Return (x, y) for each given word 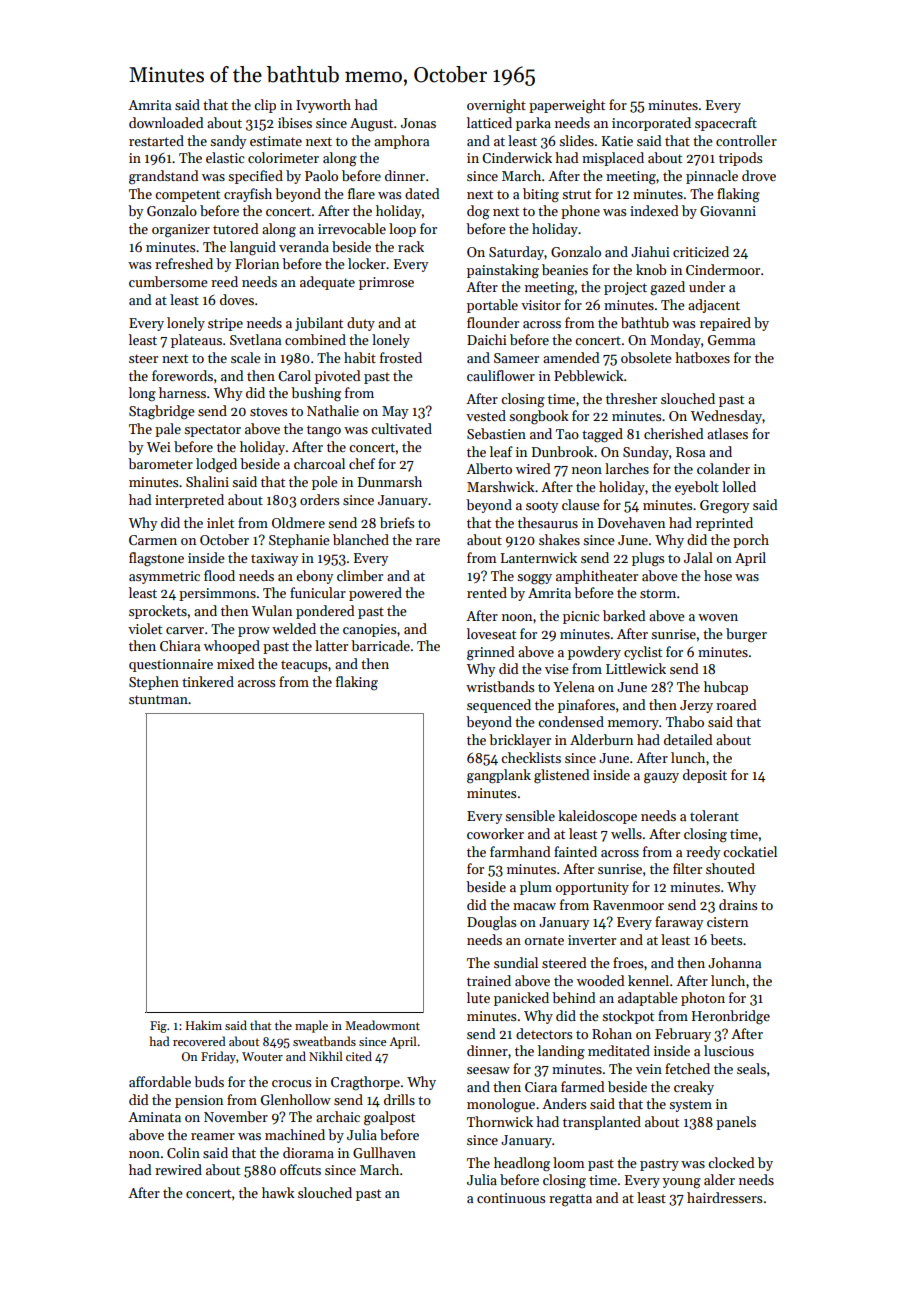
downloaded (166, 122)
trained (489, 980)
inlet (220, 522)
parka (533, 124)
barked (624, 615)
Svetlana (255, 339)
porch (751, 541)
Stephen (154, 683)
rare (428, 541)
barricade (380, 645)
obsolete (646, 357)
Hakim (204, 1025)
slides (576, 140)
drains (738, 904)
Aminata (154, 1117)
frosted (401, 357)
